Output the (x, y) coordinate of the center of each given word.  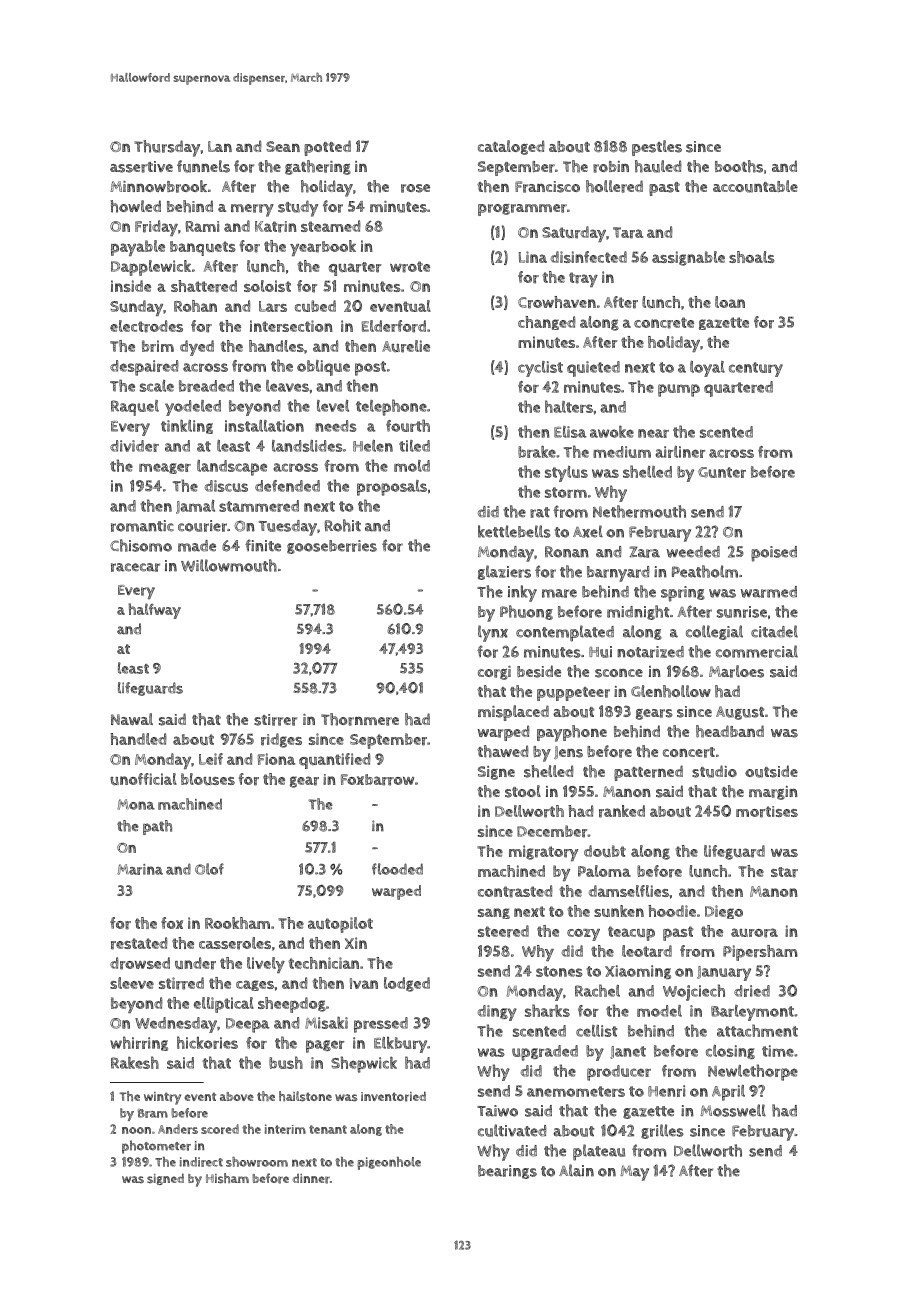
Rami (202, 226)
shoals (752, 257)
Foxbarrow (377, 780)
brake (537, 451)
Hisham (227, 1178)
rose (415, 188)
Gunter (722, 472)
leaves (287, 386)
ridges (281, 740)
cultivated (512, 1130)
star (784, 872)
